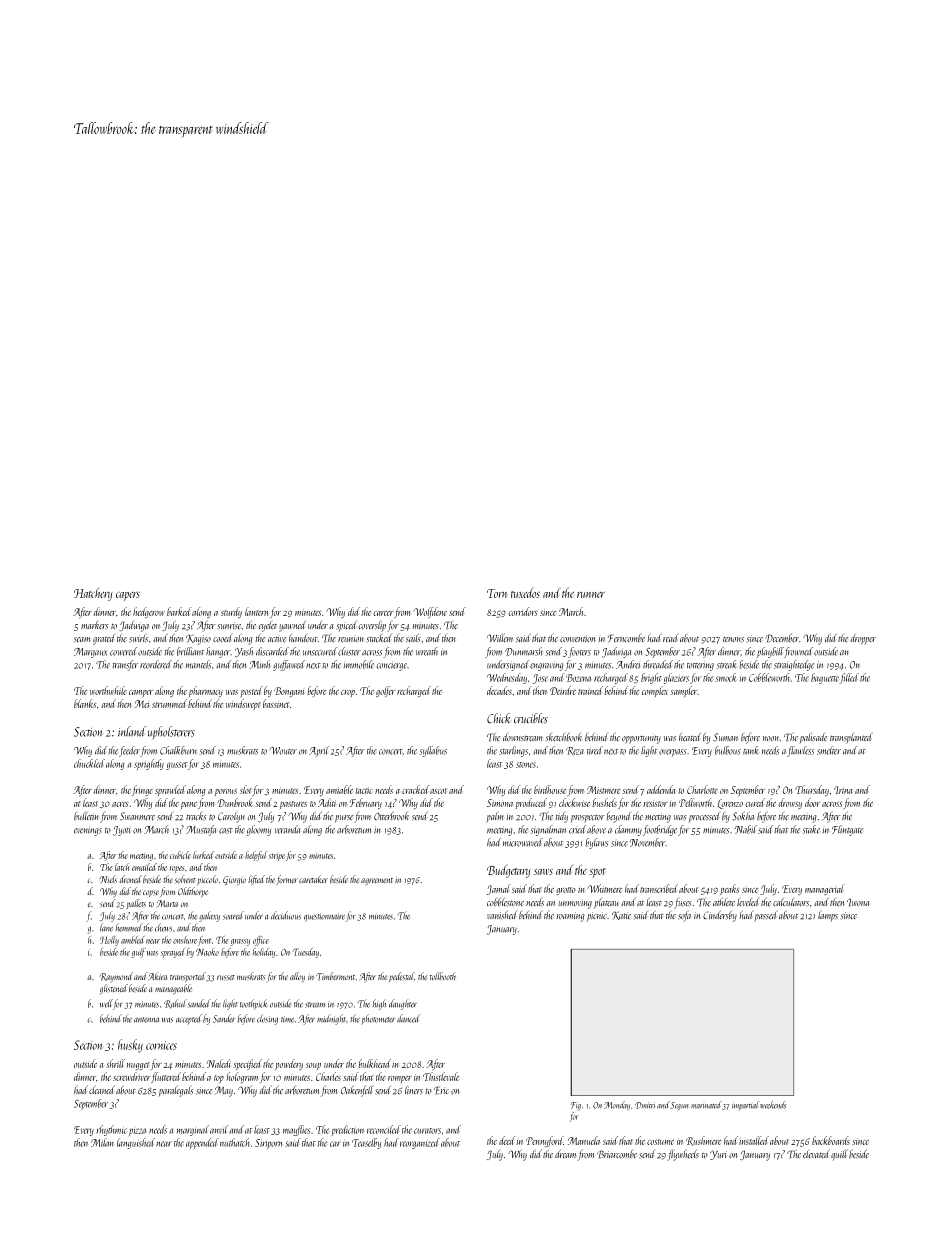  What do you see at coordinates (443, 976) in the screenshot?
I see `tollbooth` at bounding box center [443, 976].
